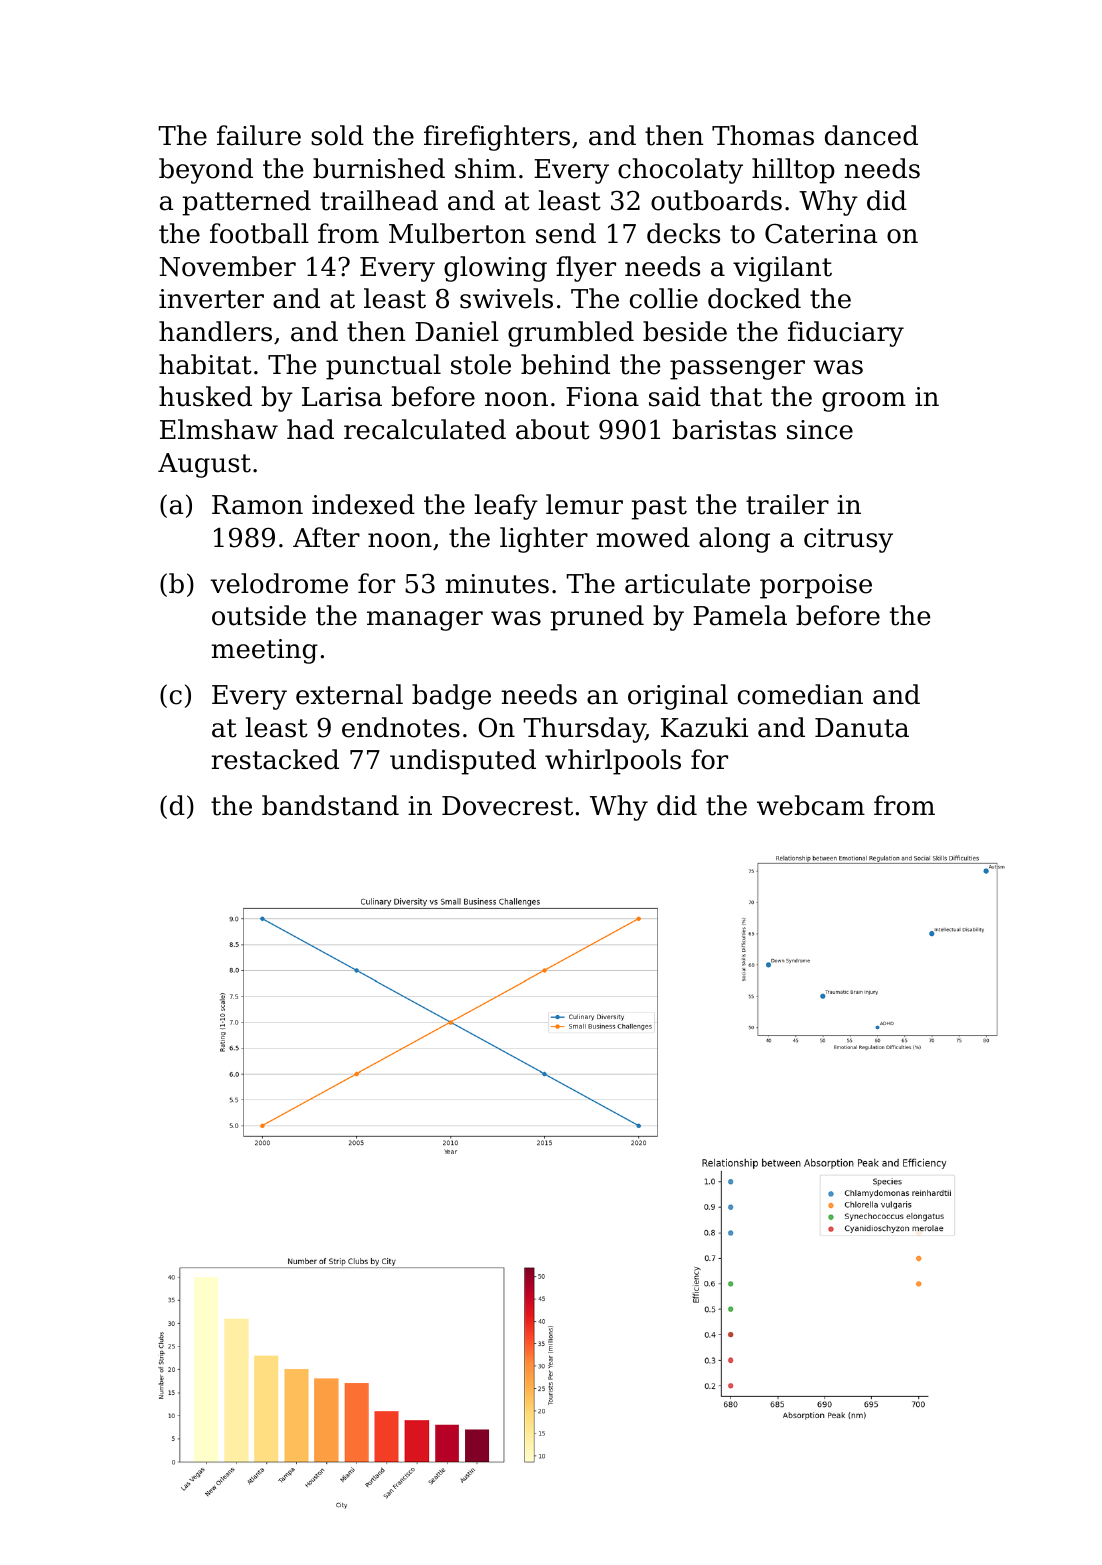 The width and height of the screenshot is (1102, 1565). I want to click on comedian, so click(800, 694).
